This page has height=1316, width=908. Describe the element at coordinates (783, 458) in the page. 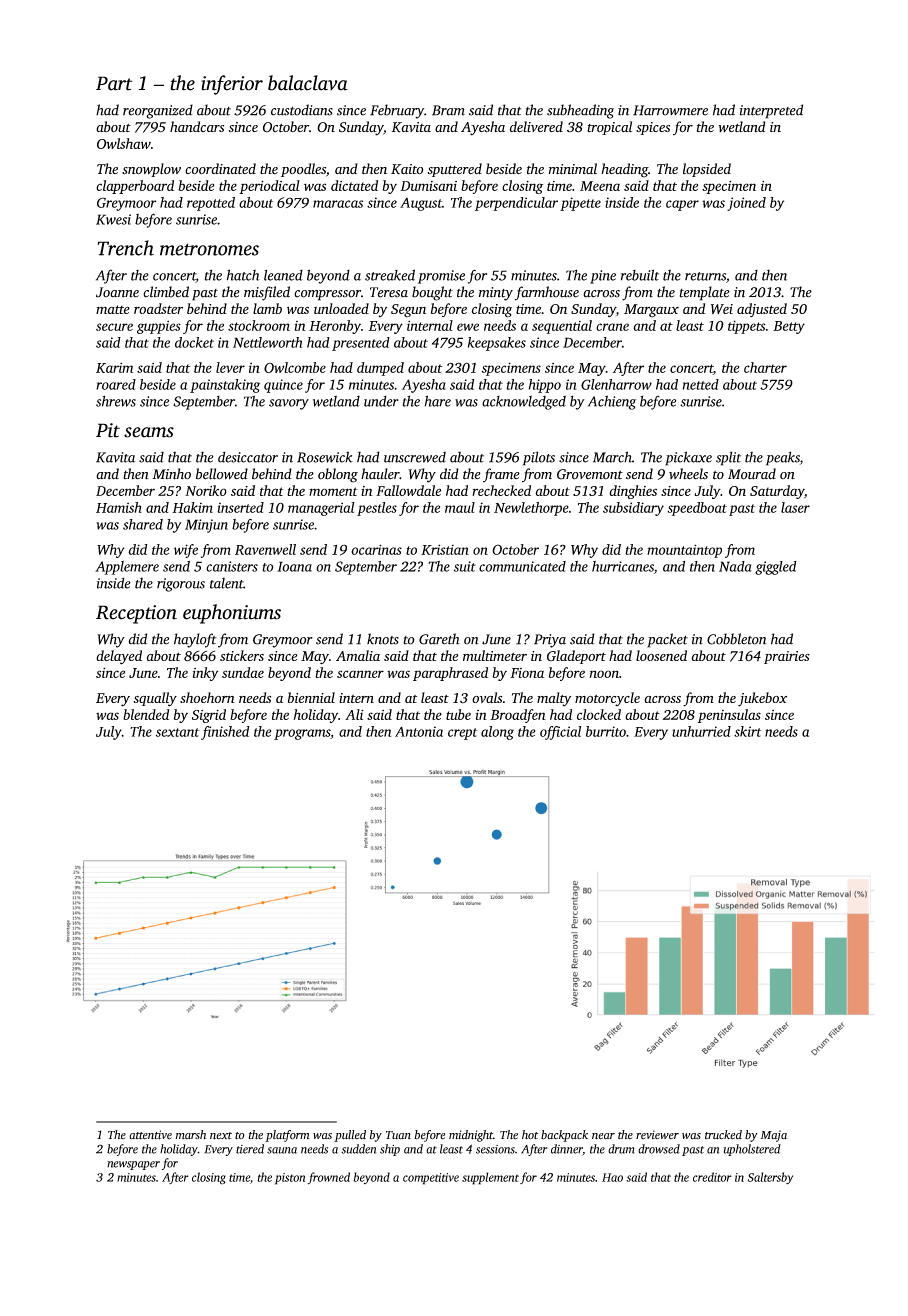

I see `peaks` at that location.
